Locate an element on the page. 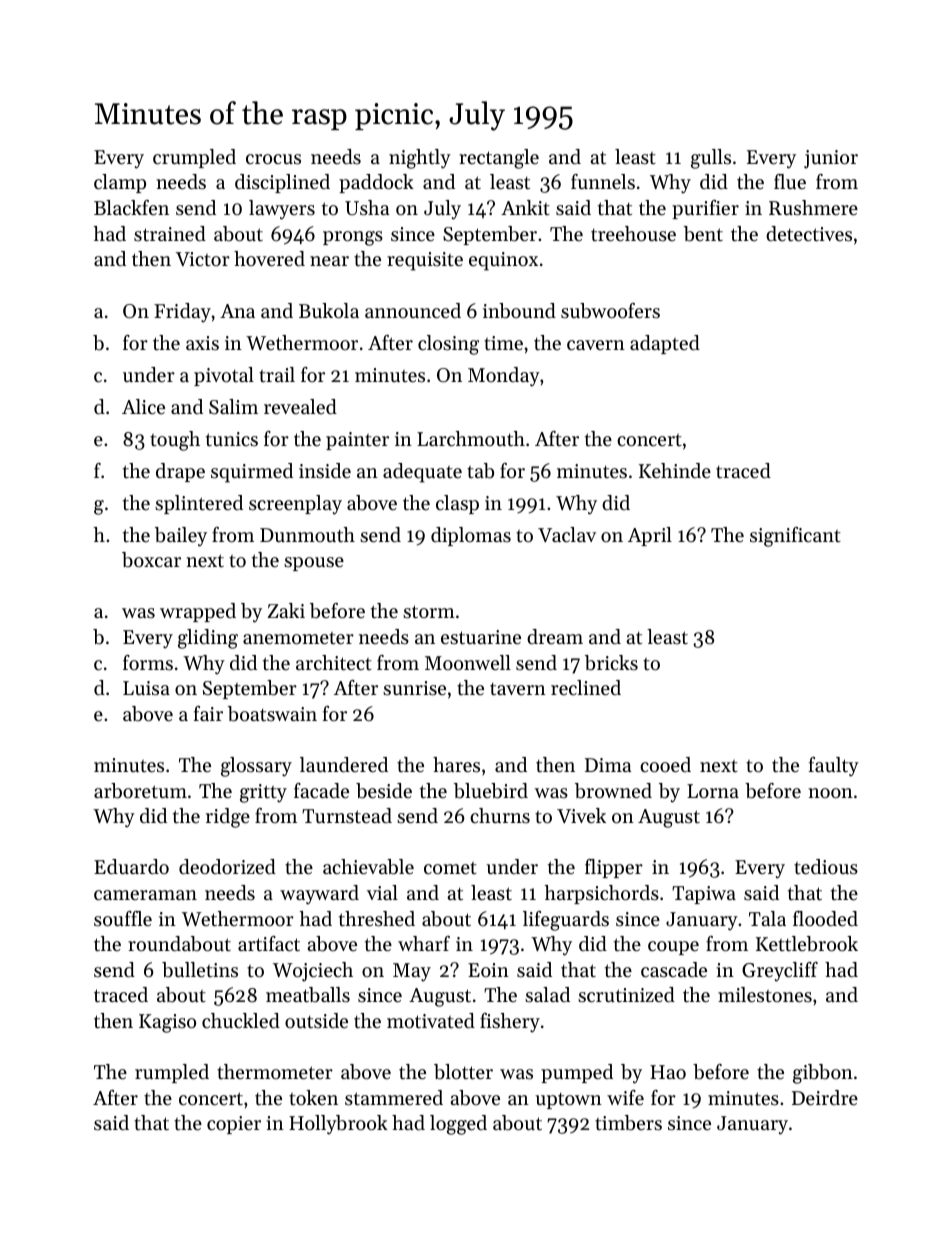  boxcar is located at coordinates (151, 560).
